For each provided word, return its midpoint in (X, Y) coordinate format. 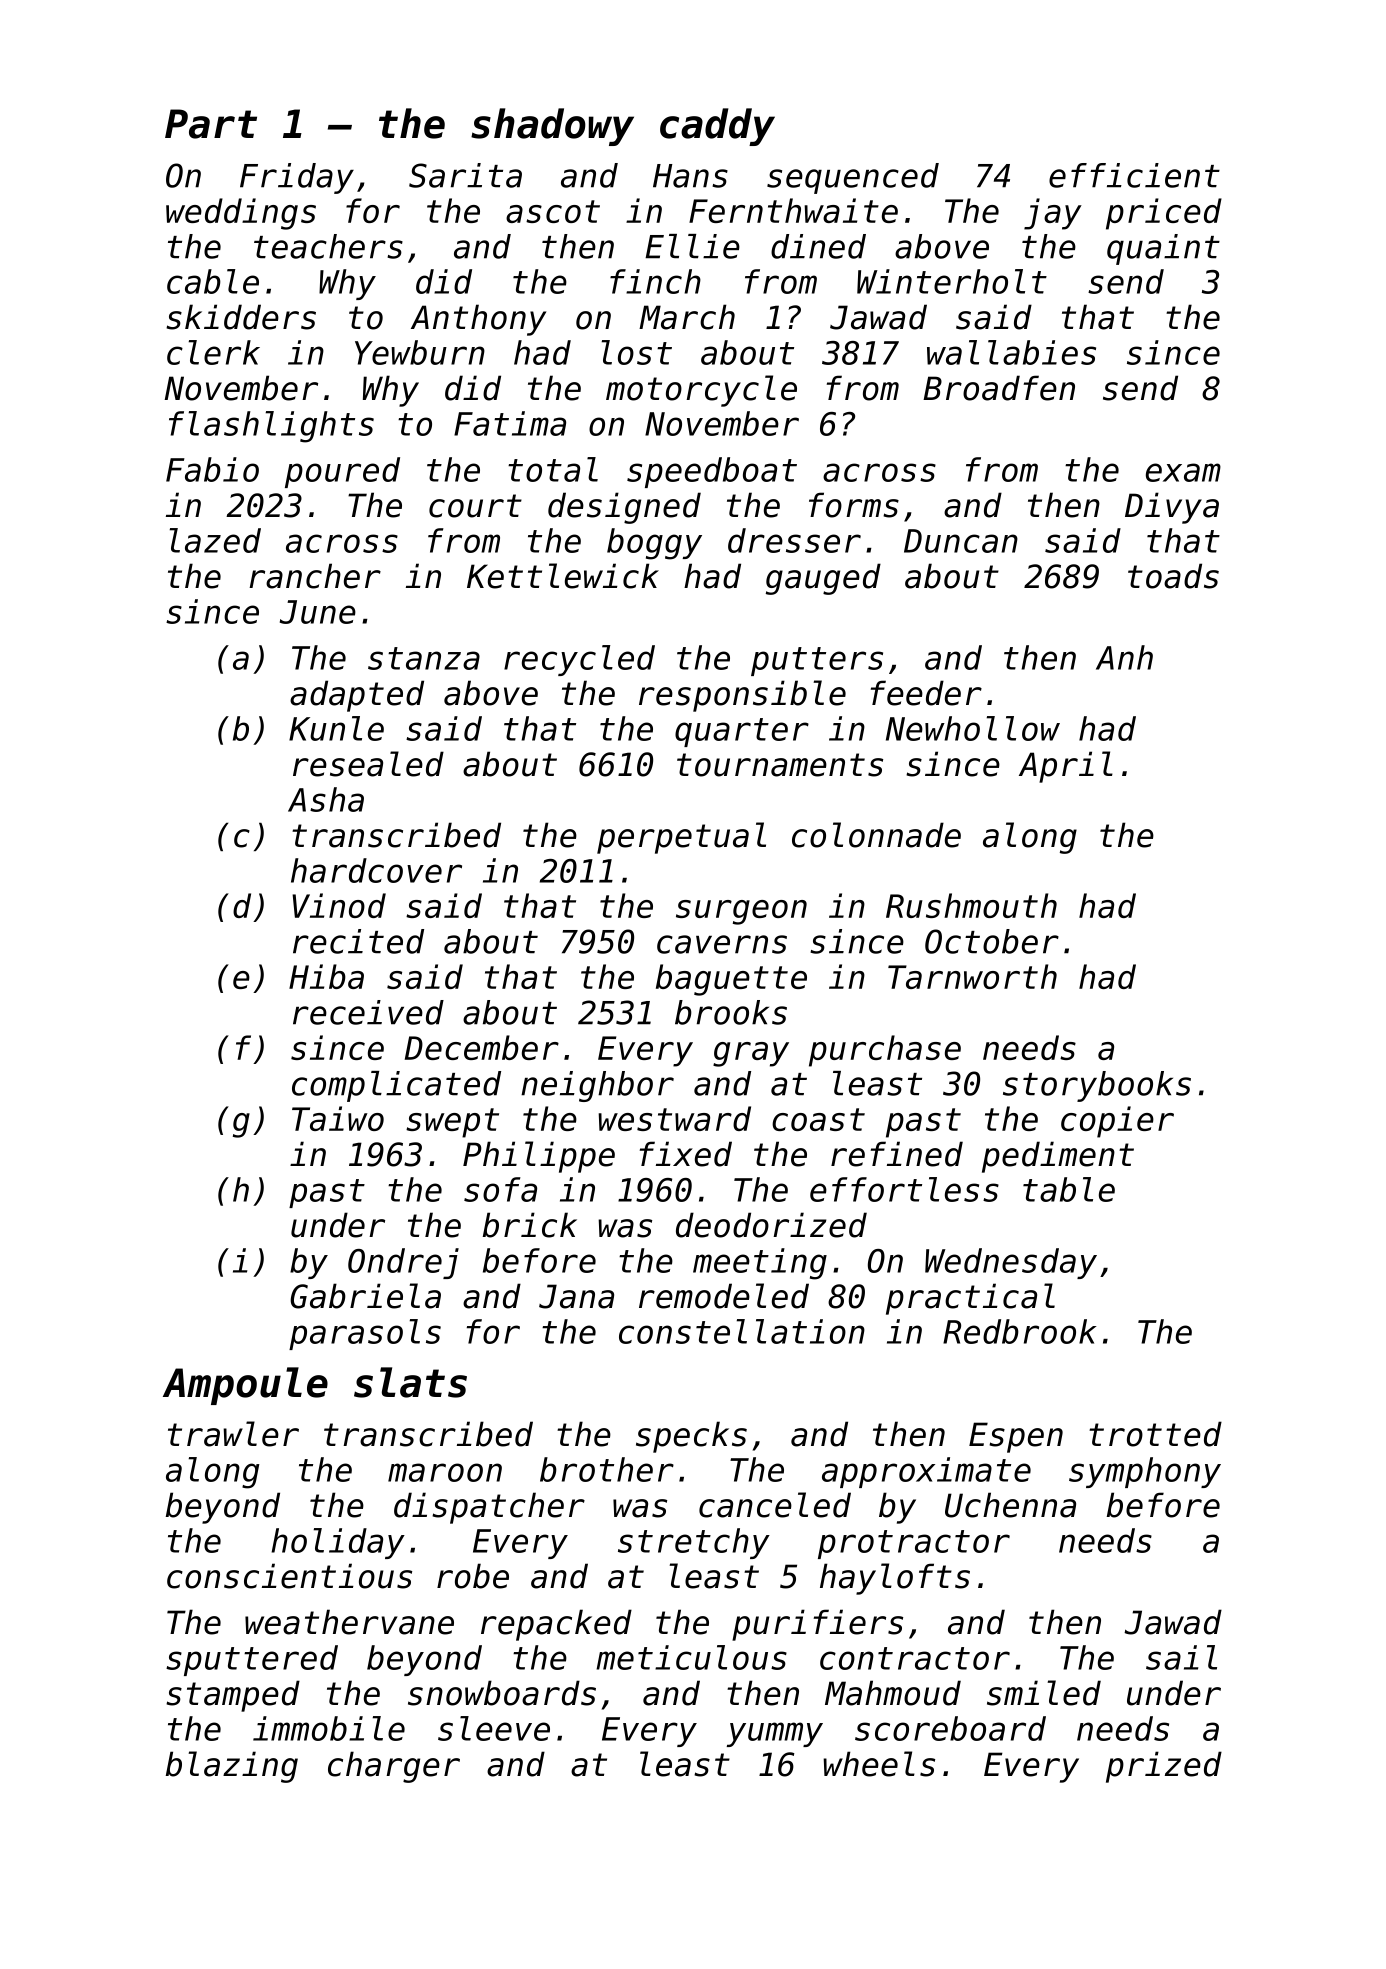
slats (410, 1382)
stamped (233, 1696)
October (992, 941)
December (482, 1047)
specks (691, 1437)
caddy (717, 127)
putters (817, 661)
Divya (1172, 508)
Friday (297, 178)
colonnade (876, 835)
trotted (1155, 1434)
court (475, 506)
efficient (1134, 175)
